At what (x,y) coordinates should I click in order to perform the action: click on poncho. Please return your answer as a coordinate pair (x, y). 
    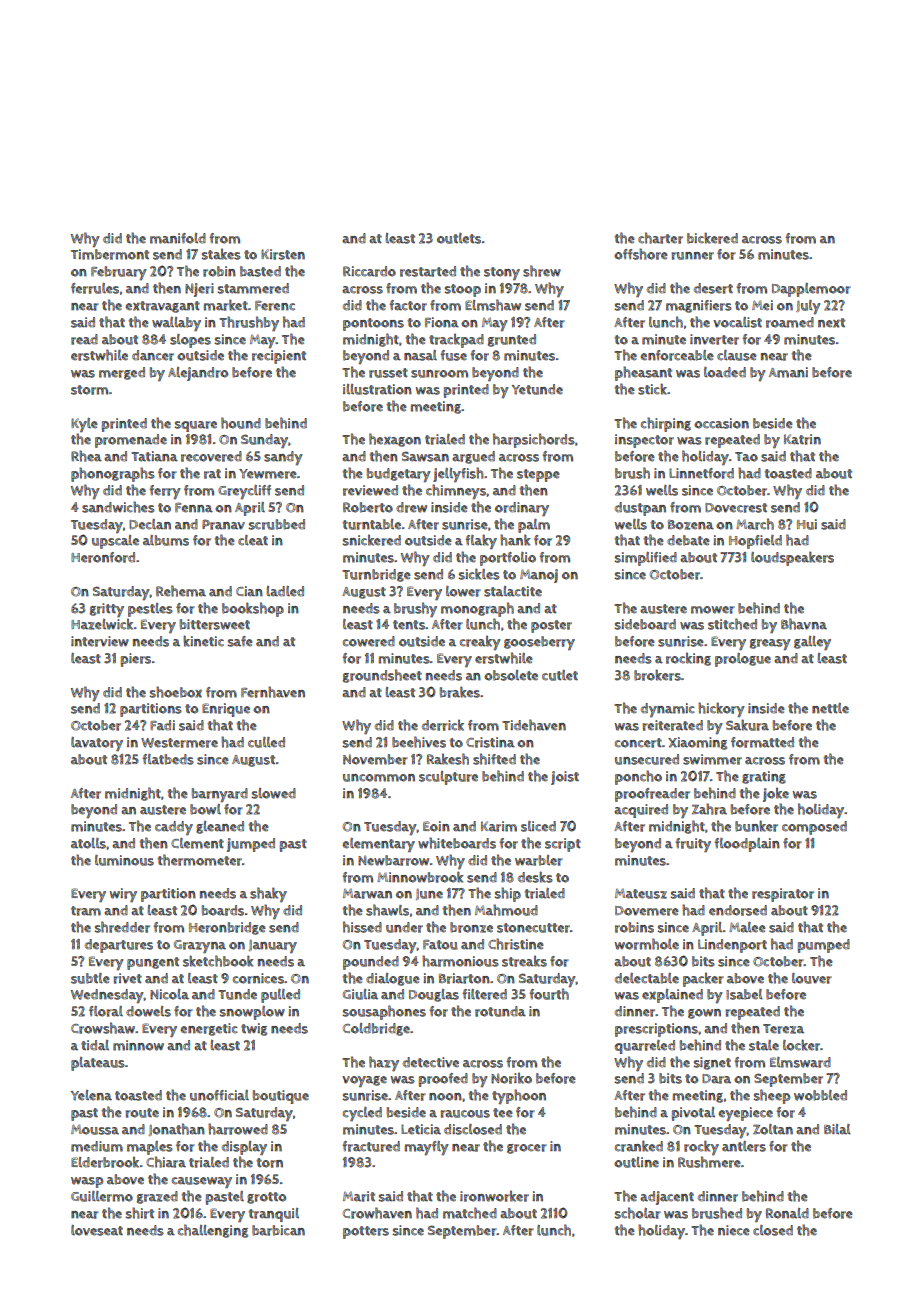
    Looking at the image, I should click on (638, 777).
